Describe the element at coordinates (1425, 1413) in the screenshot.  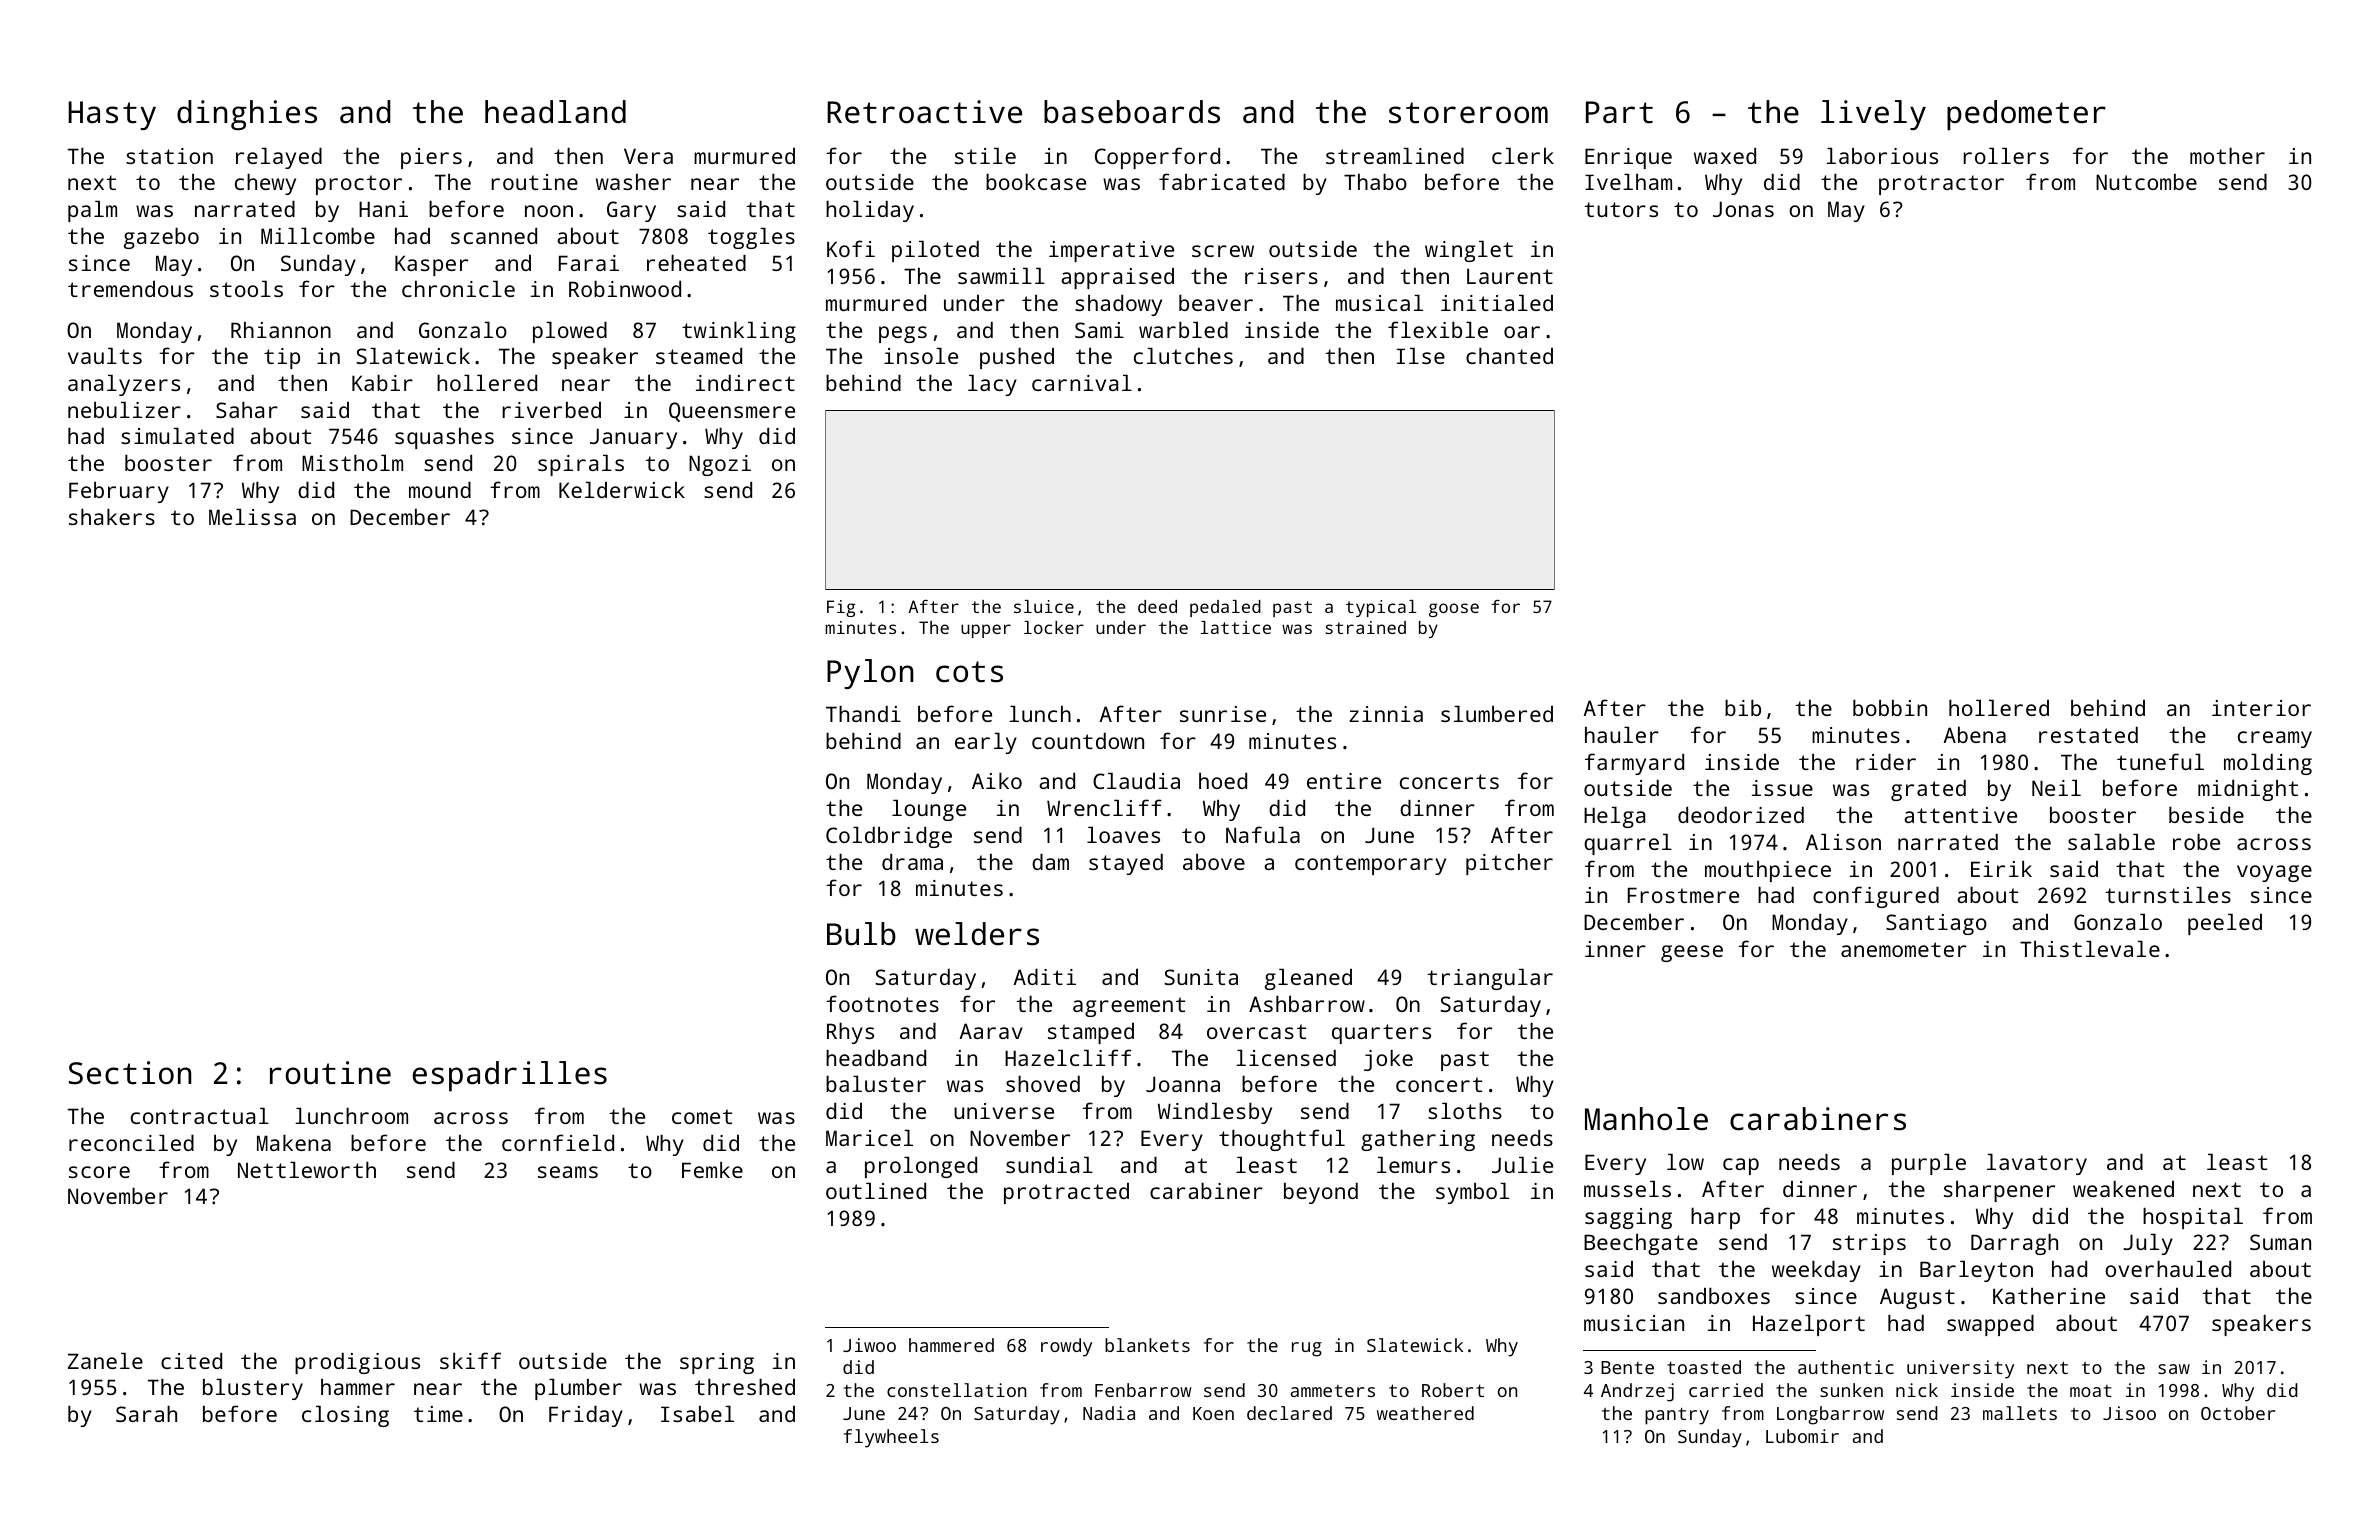
I see `weathered` at that location.
